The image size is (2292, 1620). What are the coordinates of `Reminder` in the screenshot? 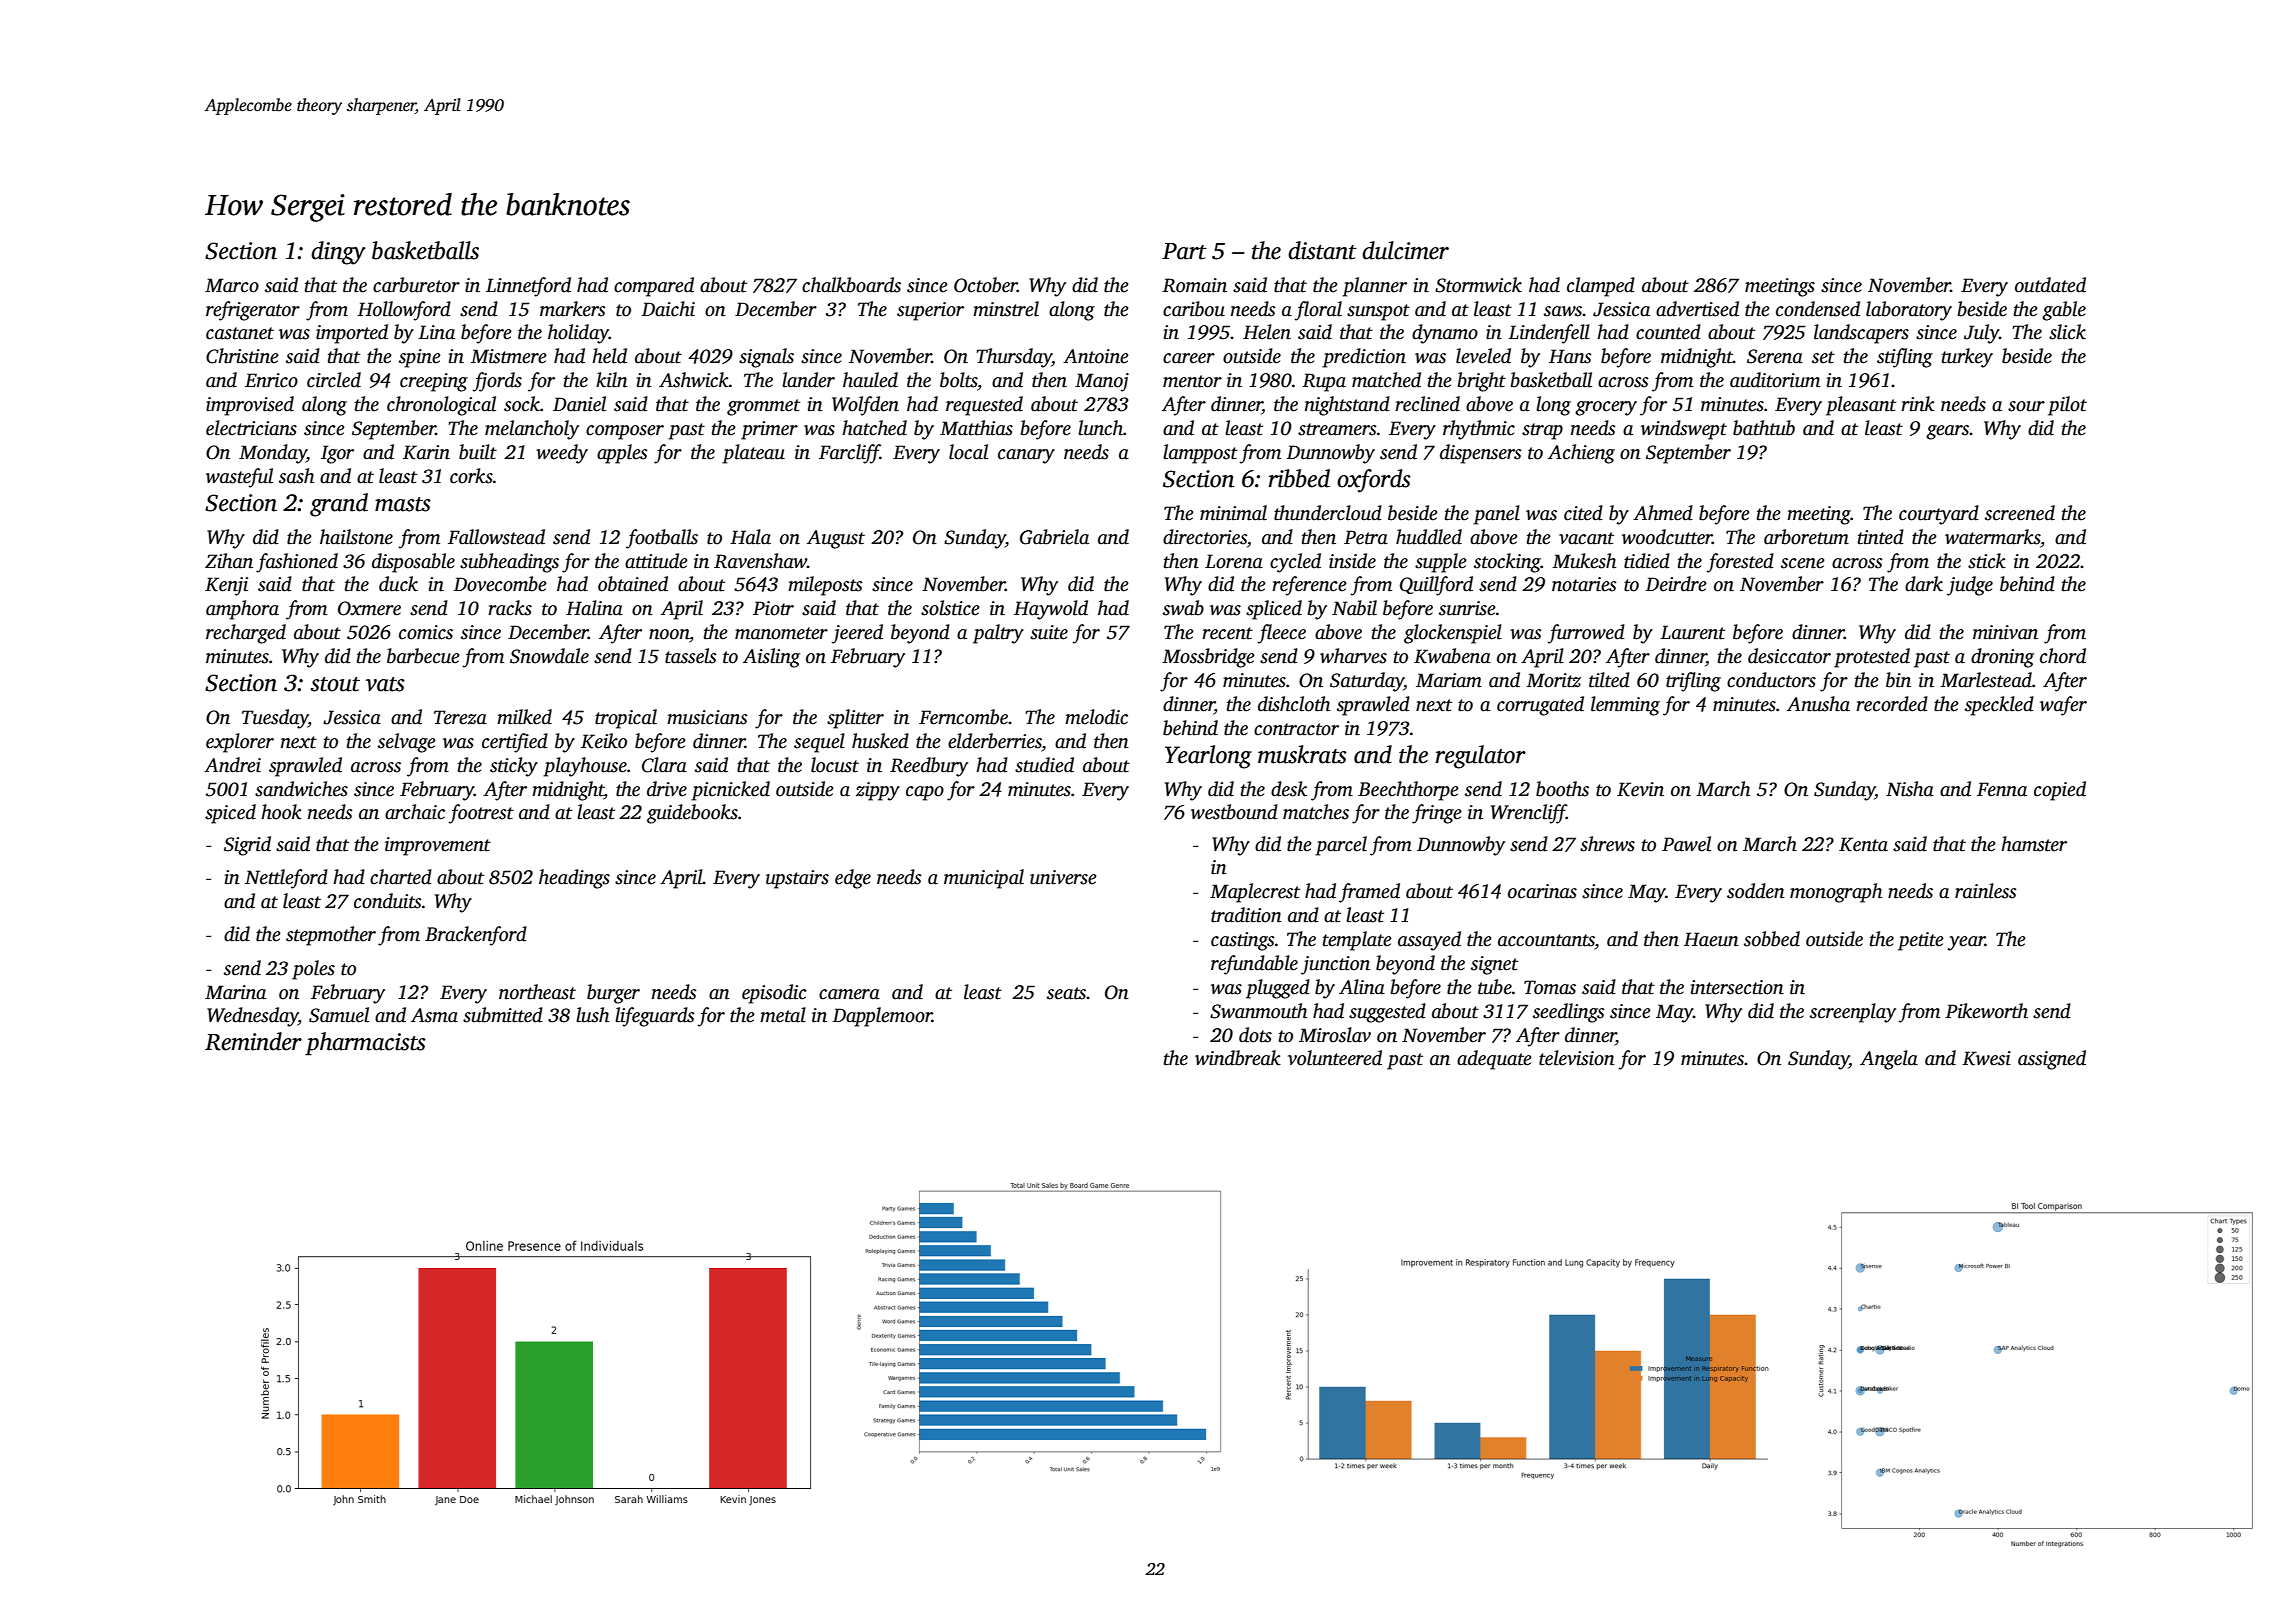 It's located at (253, 1041).
